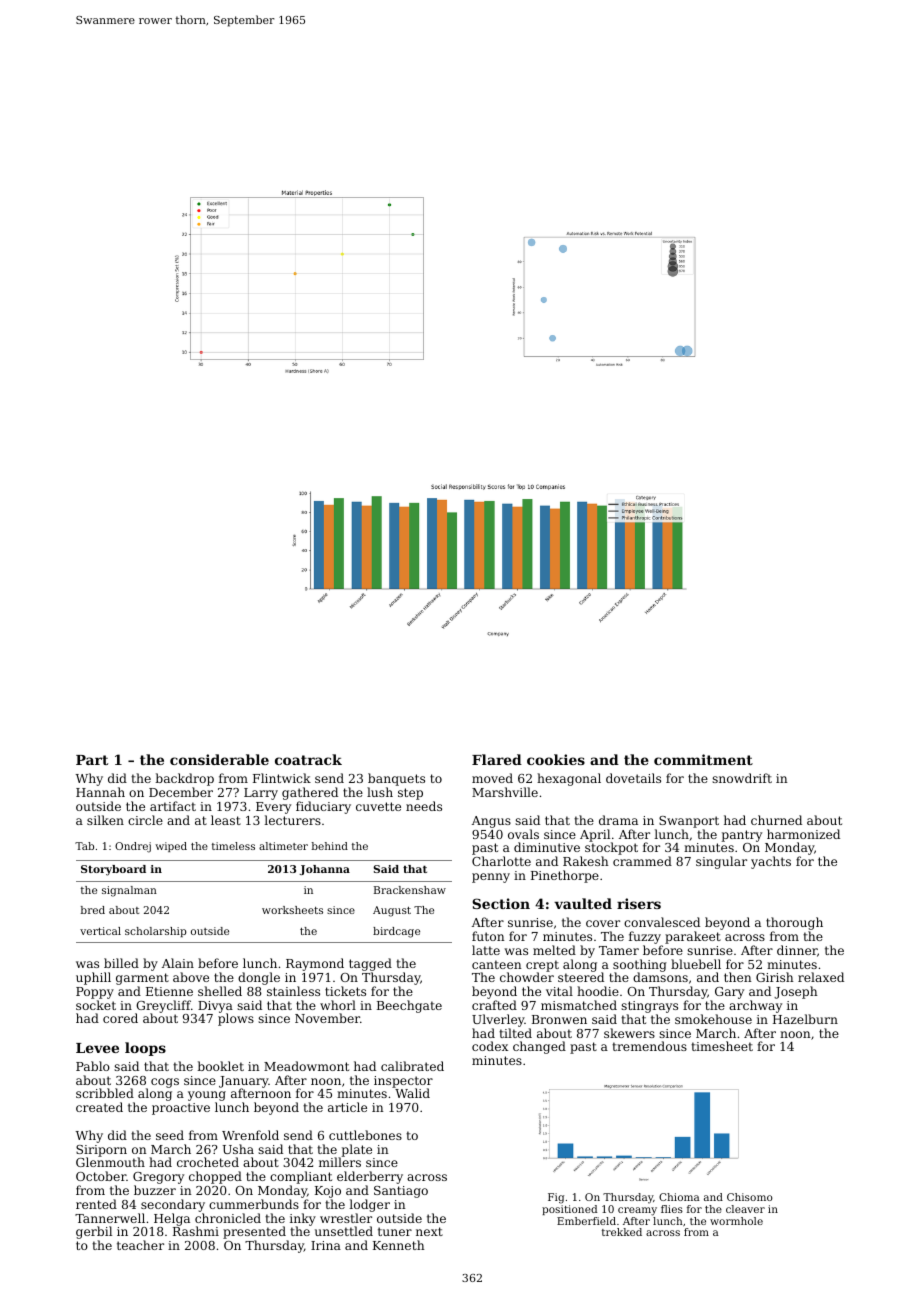 The image size is (924, 1308). I want to click on churned, so click(776, 820).
